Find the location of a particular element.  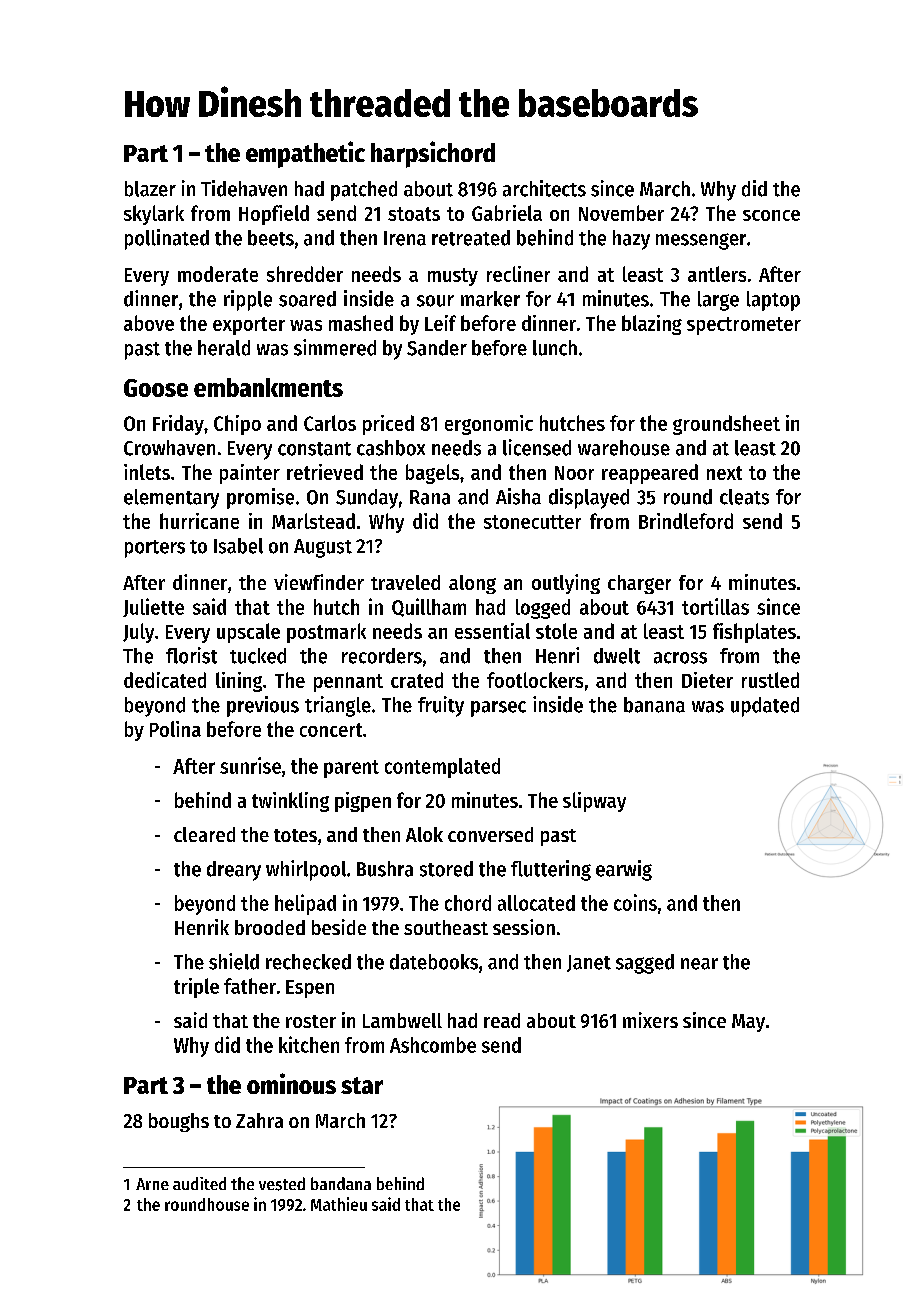

Mathieu is located at coordinates (339, 1204).
